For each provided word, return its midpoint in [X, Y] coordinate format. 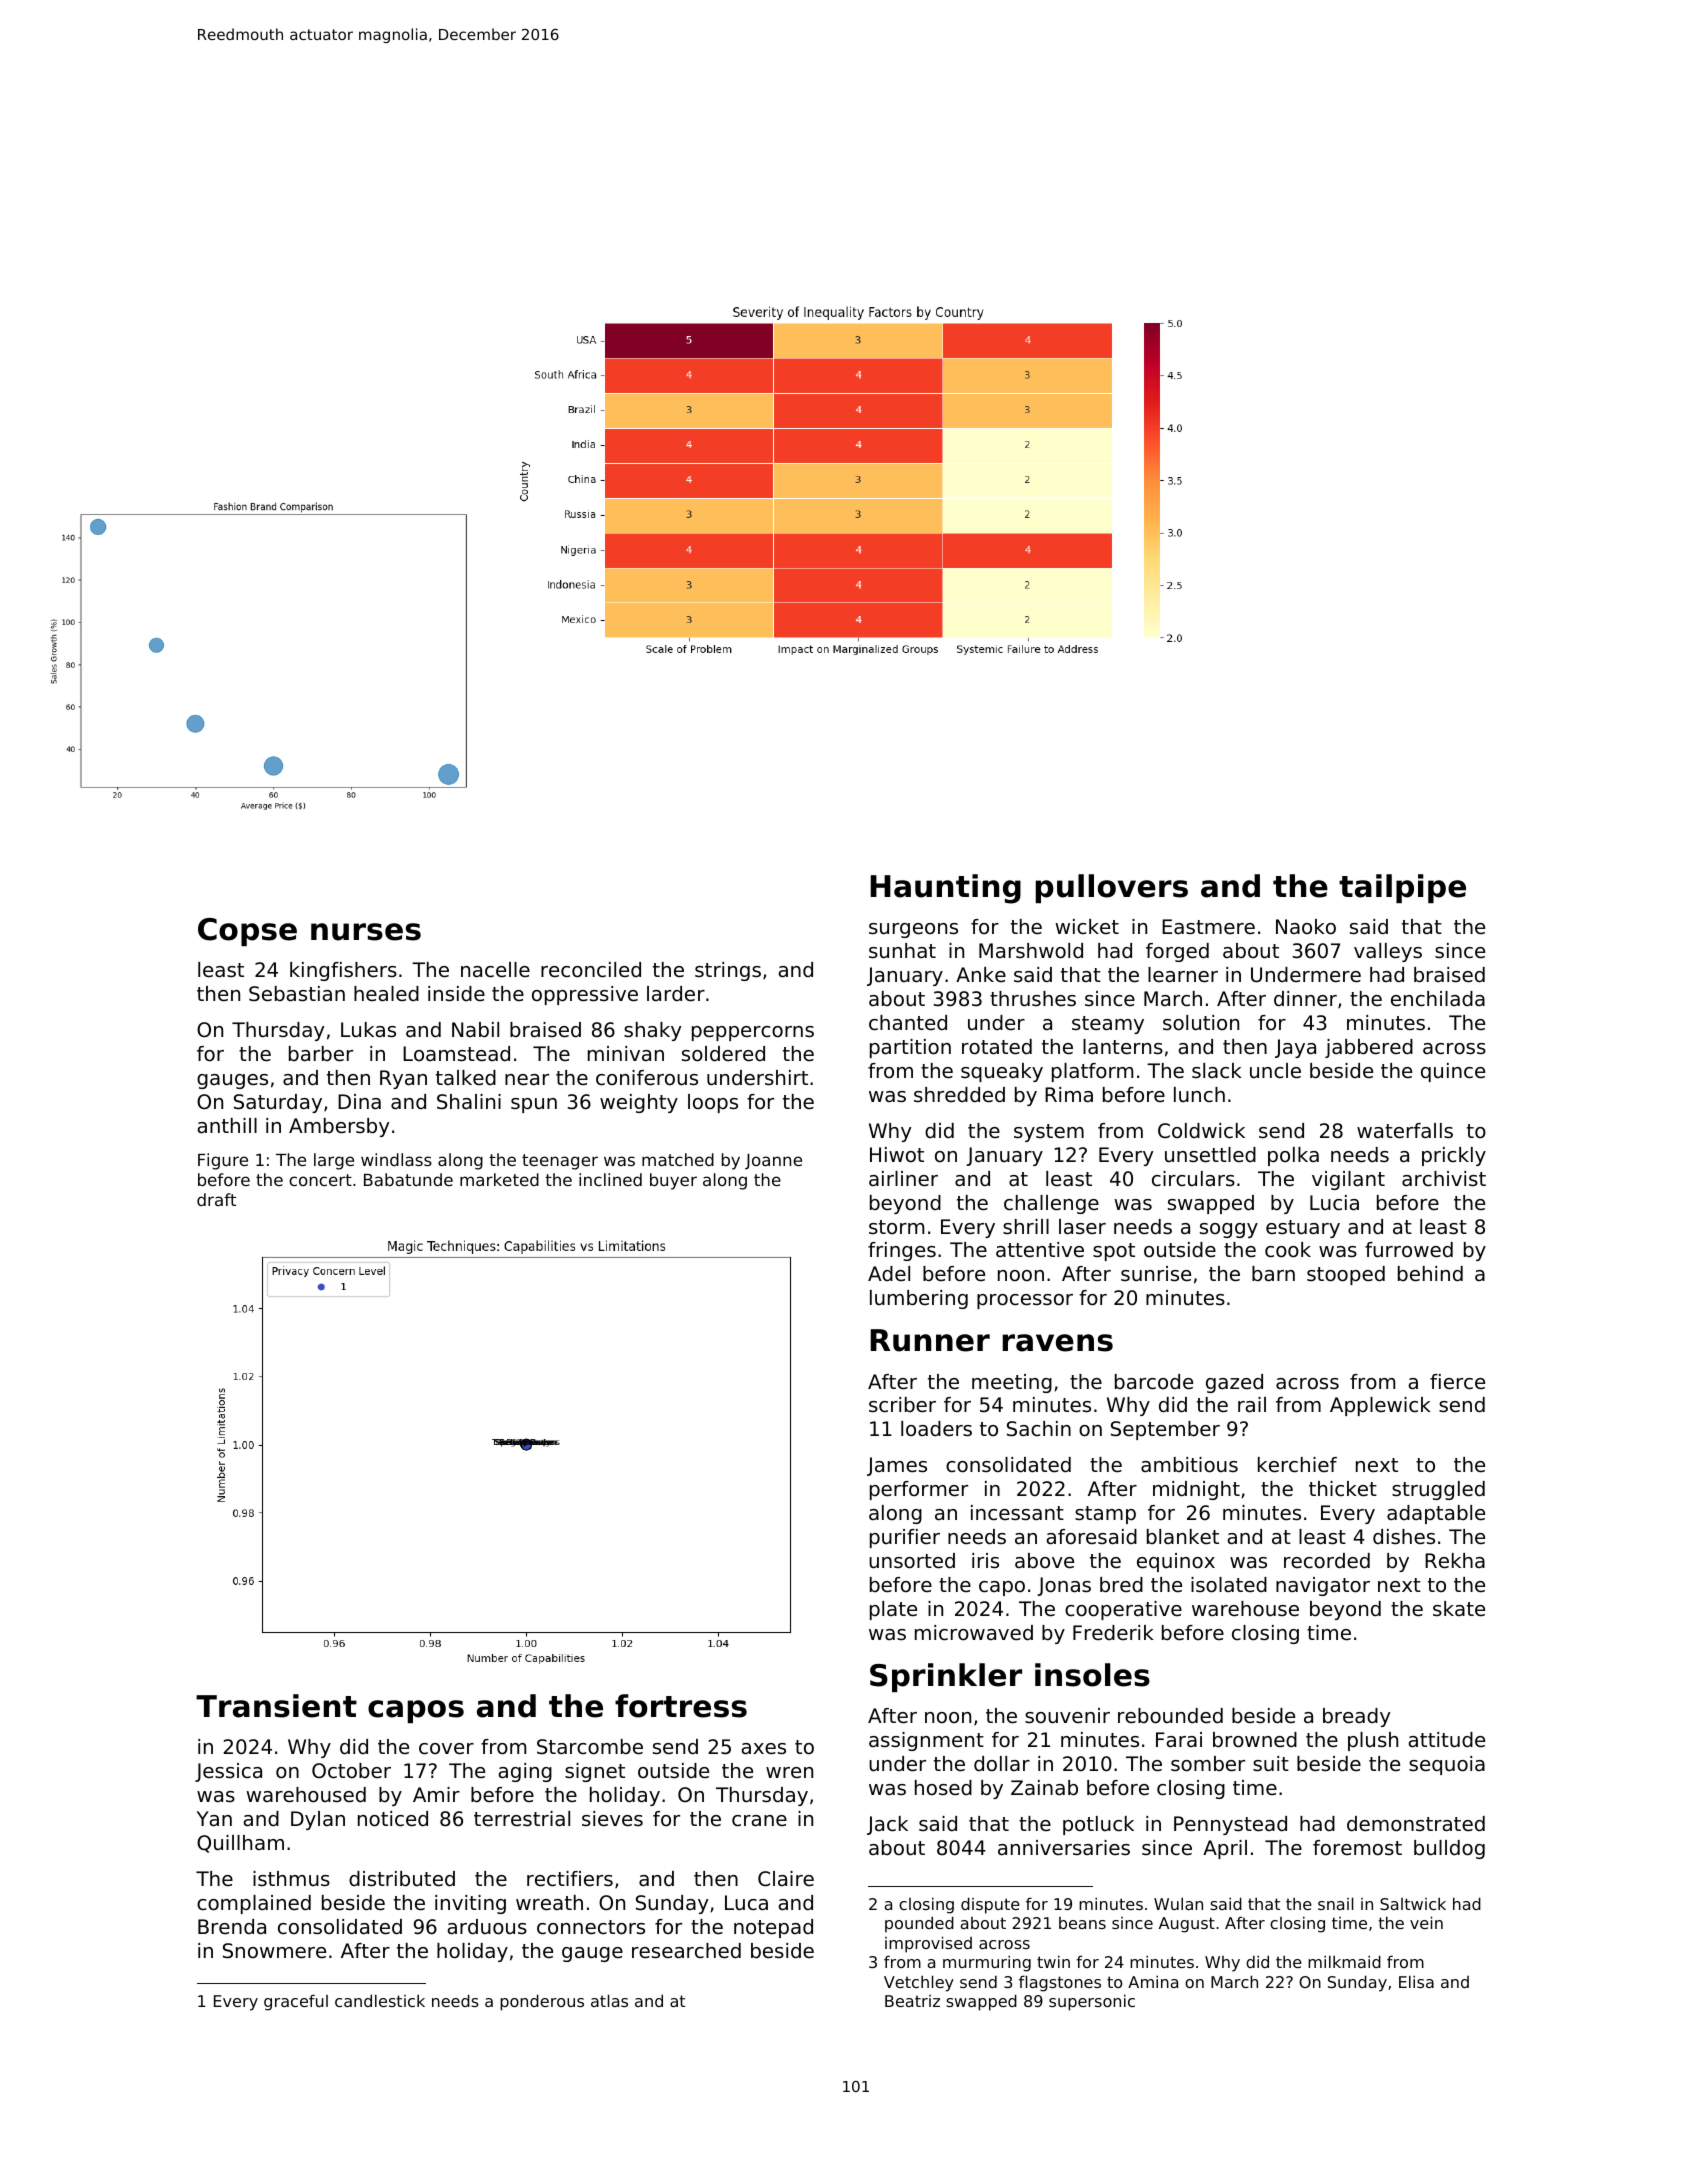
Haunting [945, 889]
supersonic [1092, 2002]
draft [216, 1199]
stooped [1346, 1275]
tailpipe [1402, 888]
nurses [366, 932]
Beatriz [912, 2001]
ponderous [542, 2002]
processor [1025, 1301]
